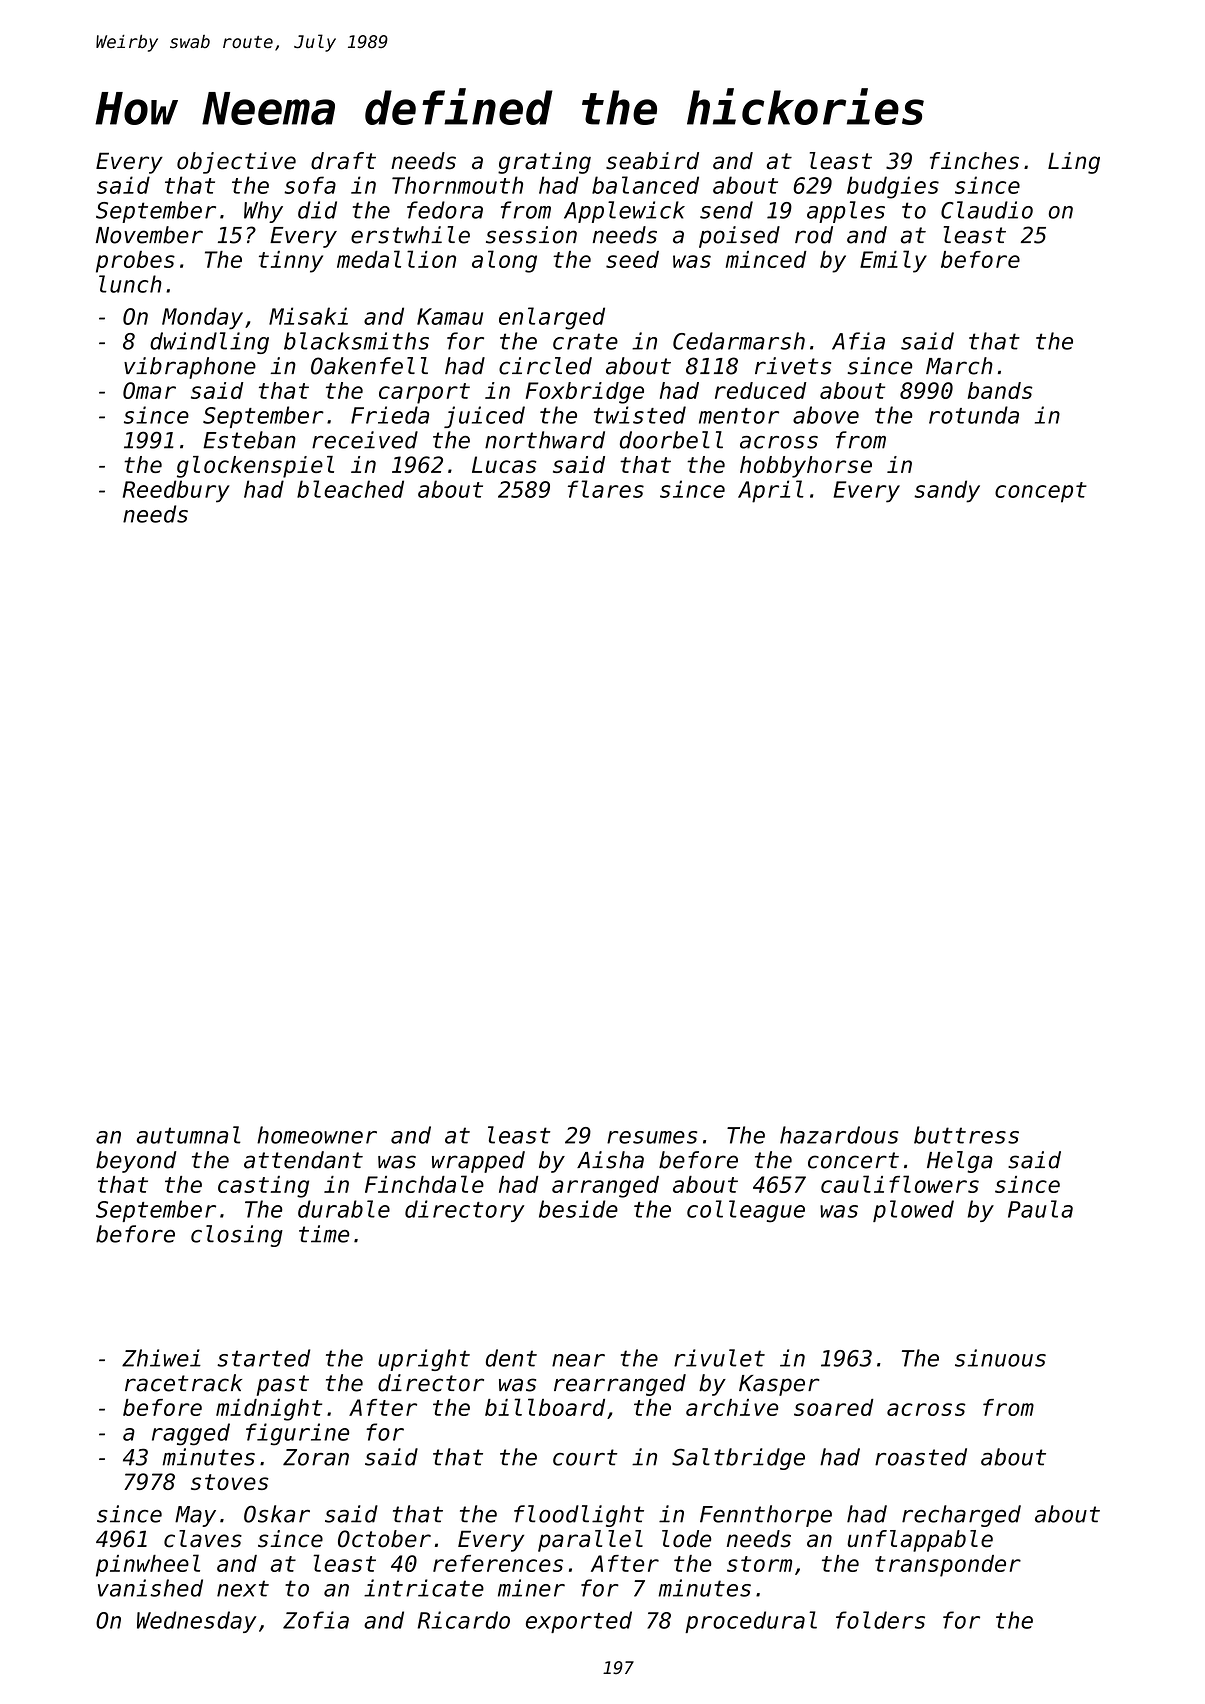 Image resolution: width=1205 pixels, height=1704 pixels. I want to click on May, so click(195, 1516).
